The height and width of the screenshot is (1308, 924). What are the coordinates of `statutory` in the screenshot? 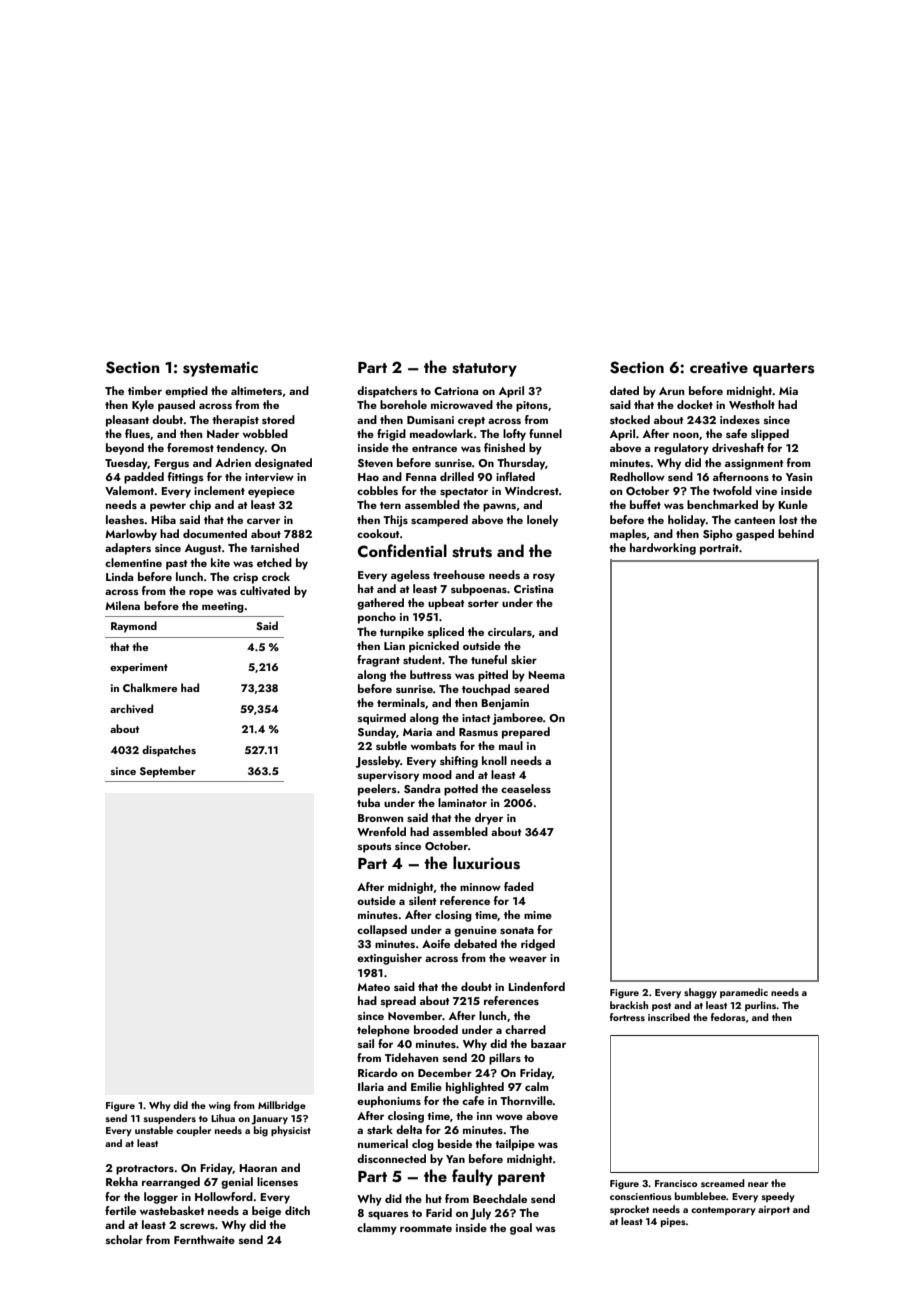 It's located at (484, 370).
